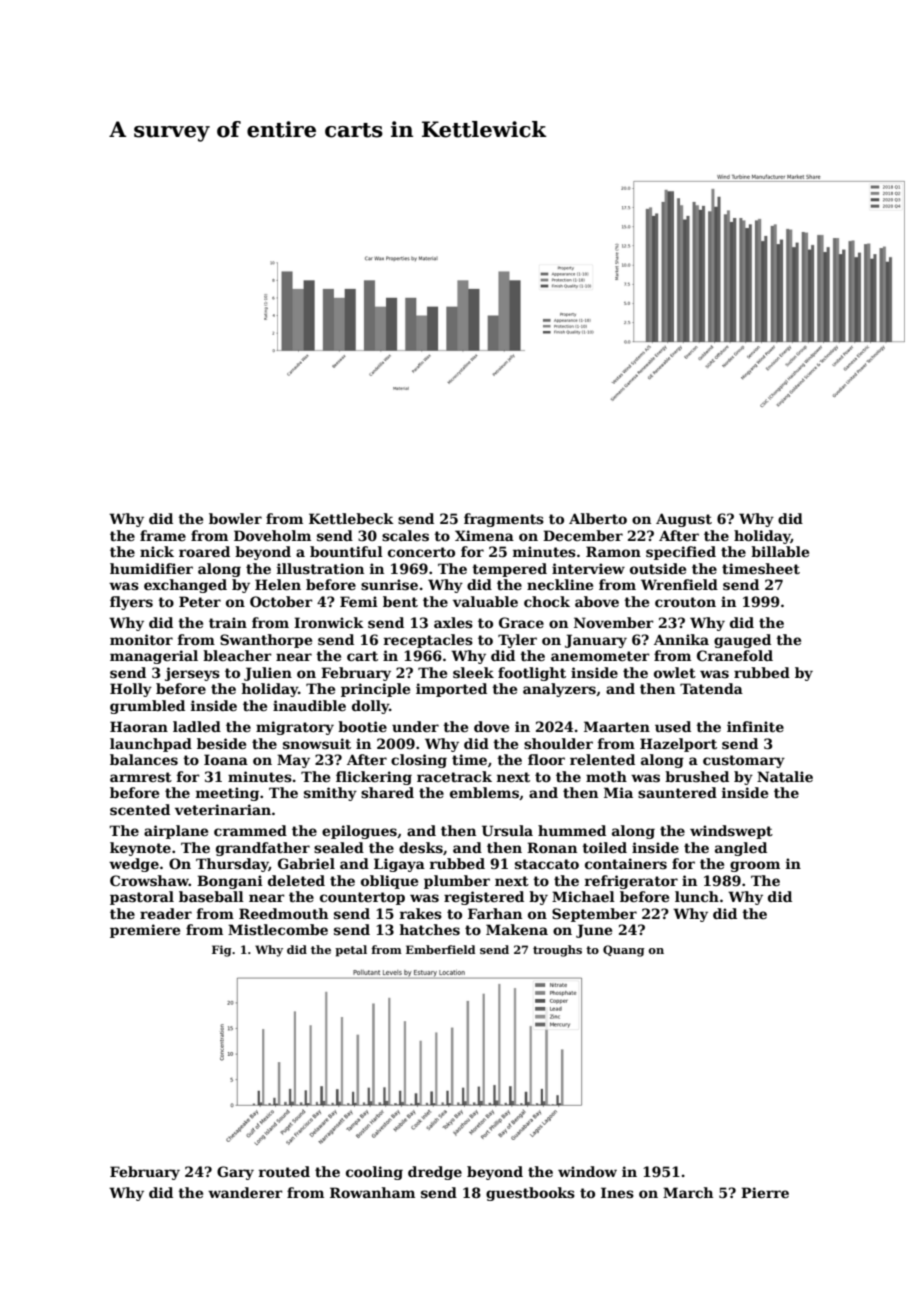 This document has width=924, height=1308. Describe the element at coordinates (765, 1192) in the document. I see `Pierre` at that location.
